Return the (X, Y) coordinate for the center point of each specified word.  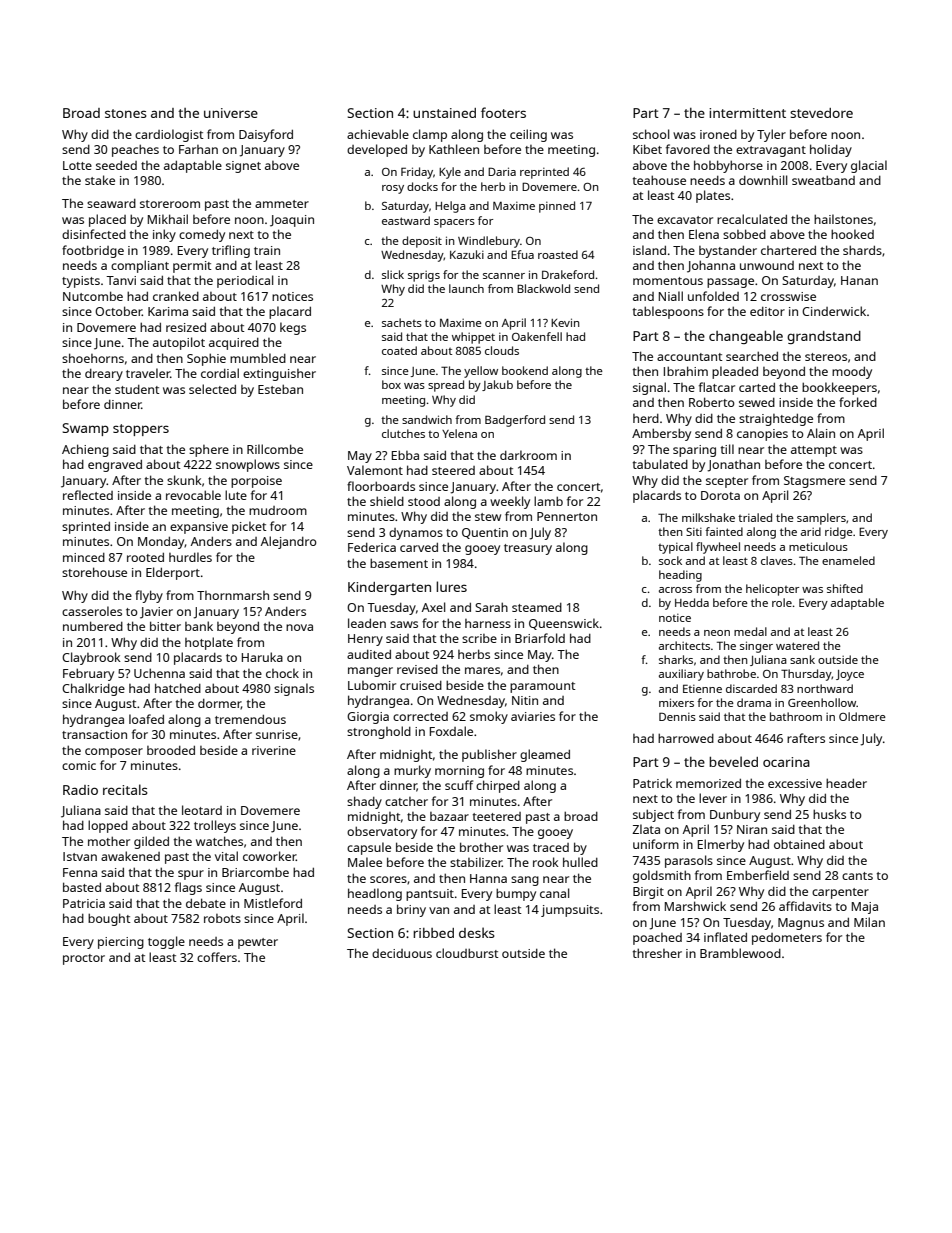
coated (399, 350)
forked (858, 402)
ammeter (282, 204)
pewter (258, 943)
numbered (93, 626)
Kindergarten (389, 588)
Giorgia (368, 718)
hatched (178, 688)
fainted (724, 531)
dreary (104, 375)
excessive (795, 783)
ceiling (528, 135)
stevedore (821, 113)
